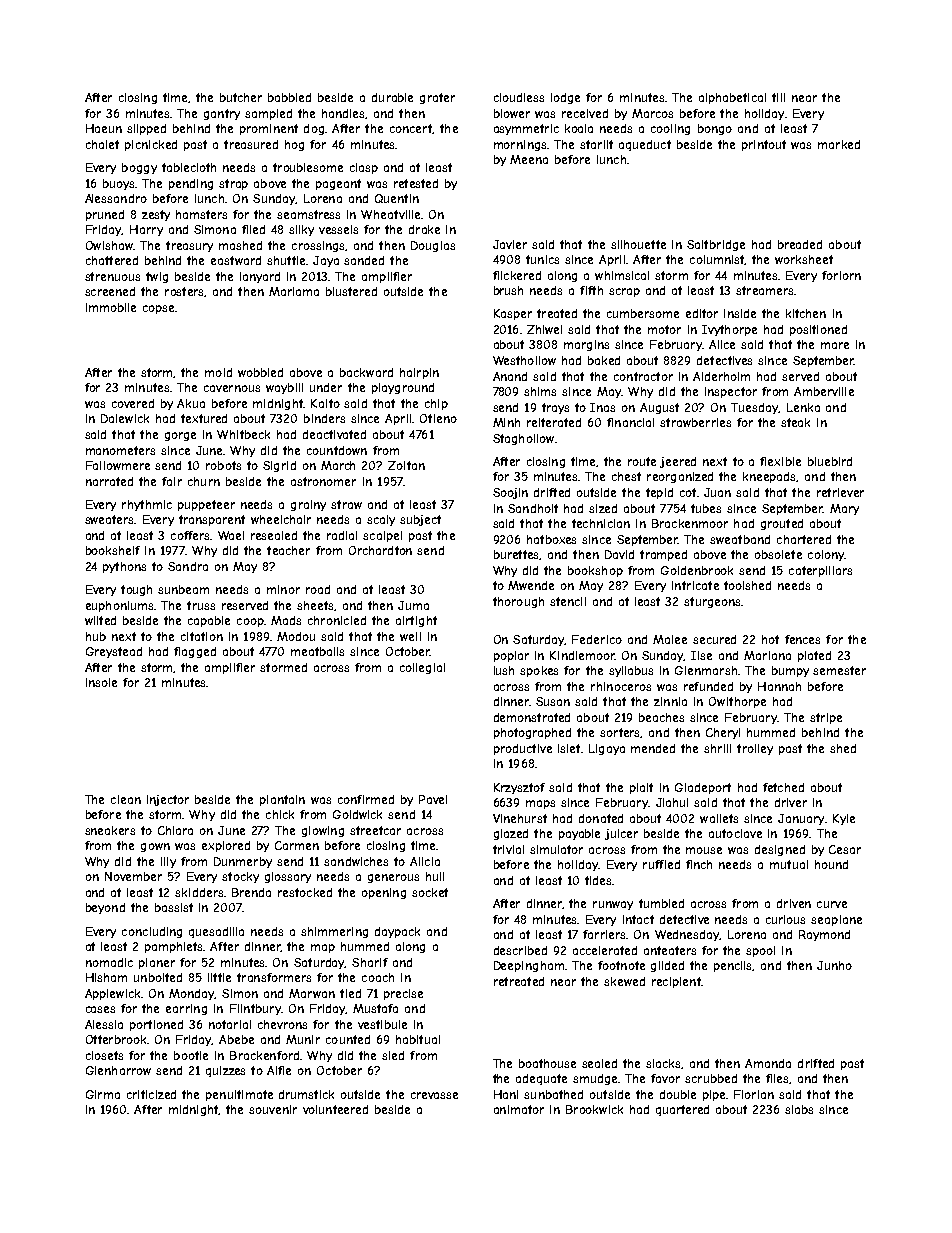 This document has height=1233, width=952. What do you see at coordinates (151, 1094) in the document?
I see `criticized` at bounding box center [151, 1094].
